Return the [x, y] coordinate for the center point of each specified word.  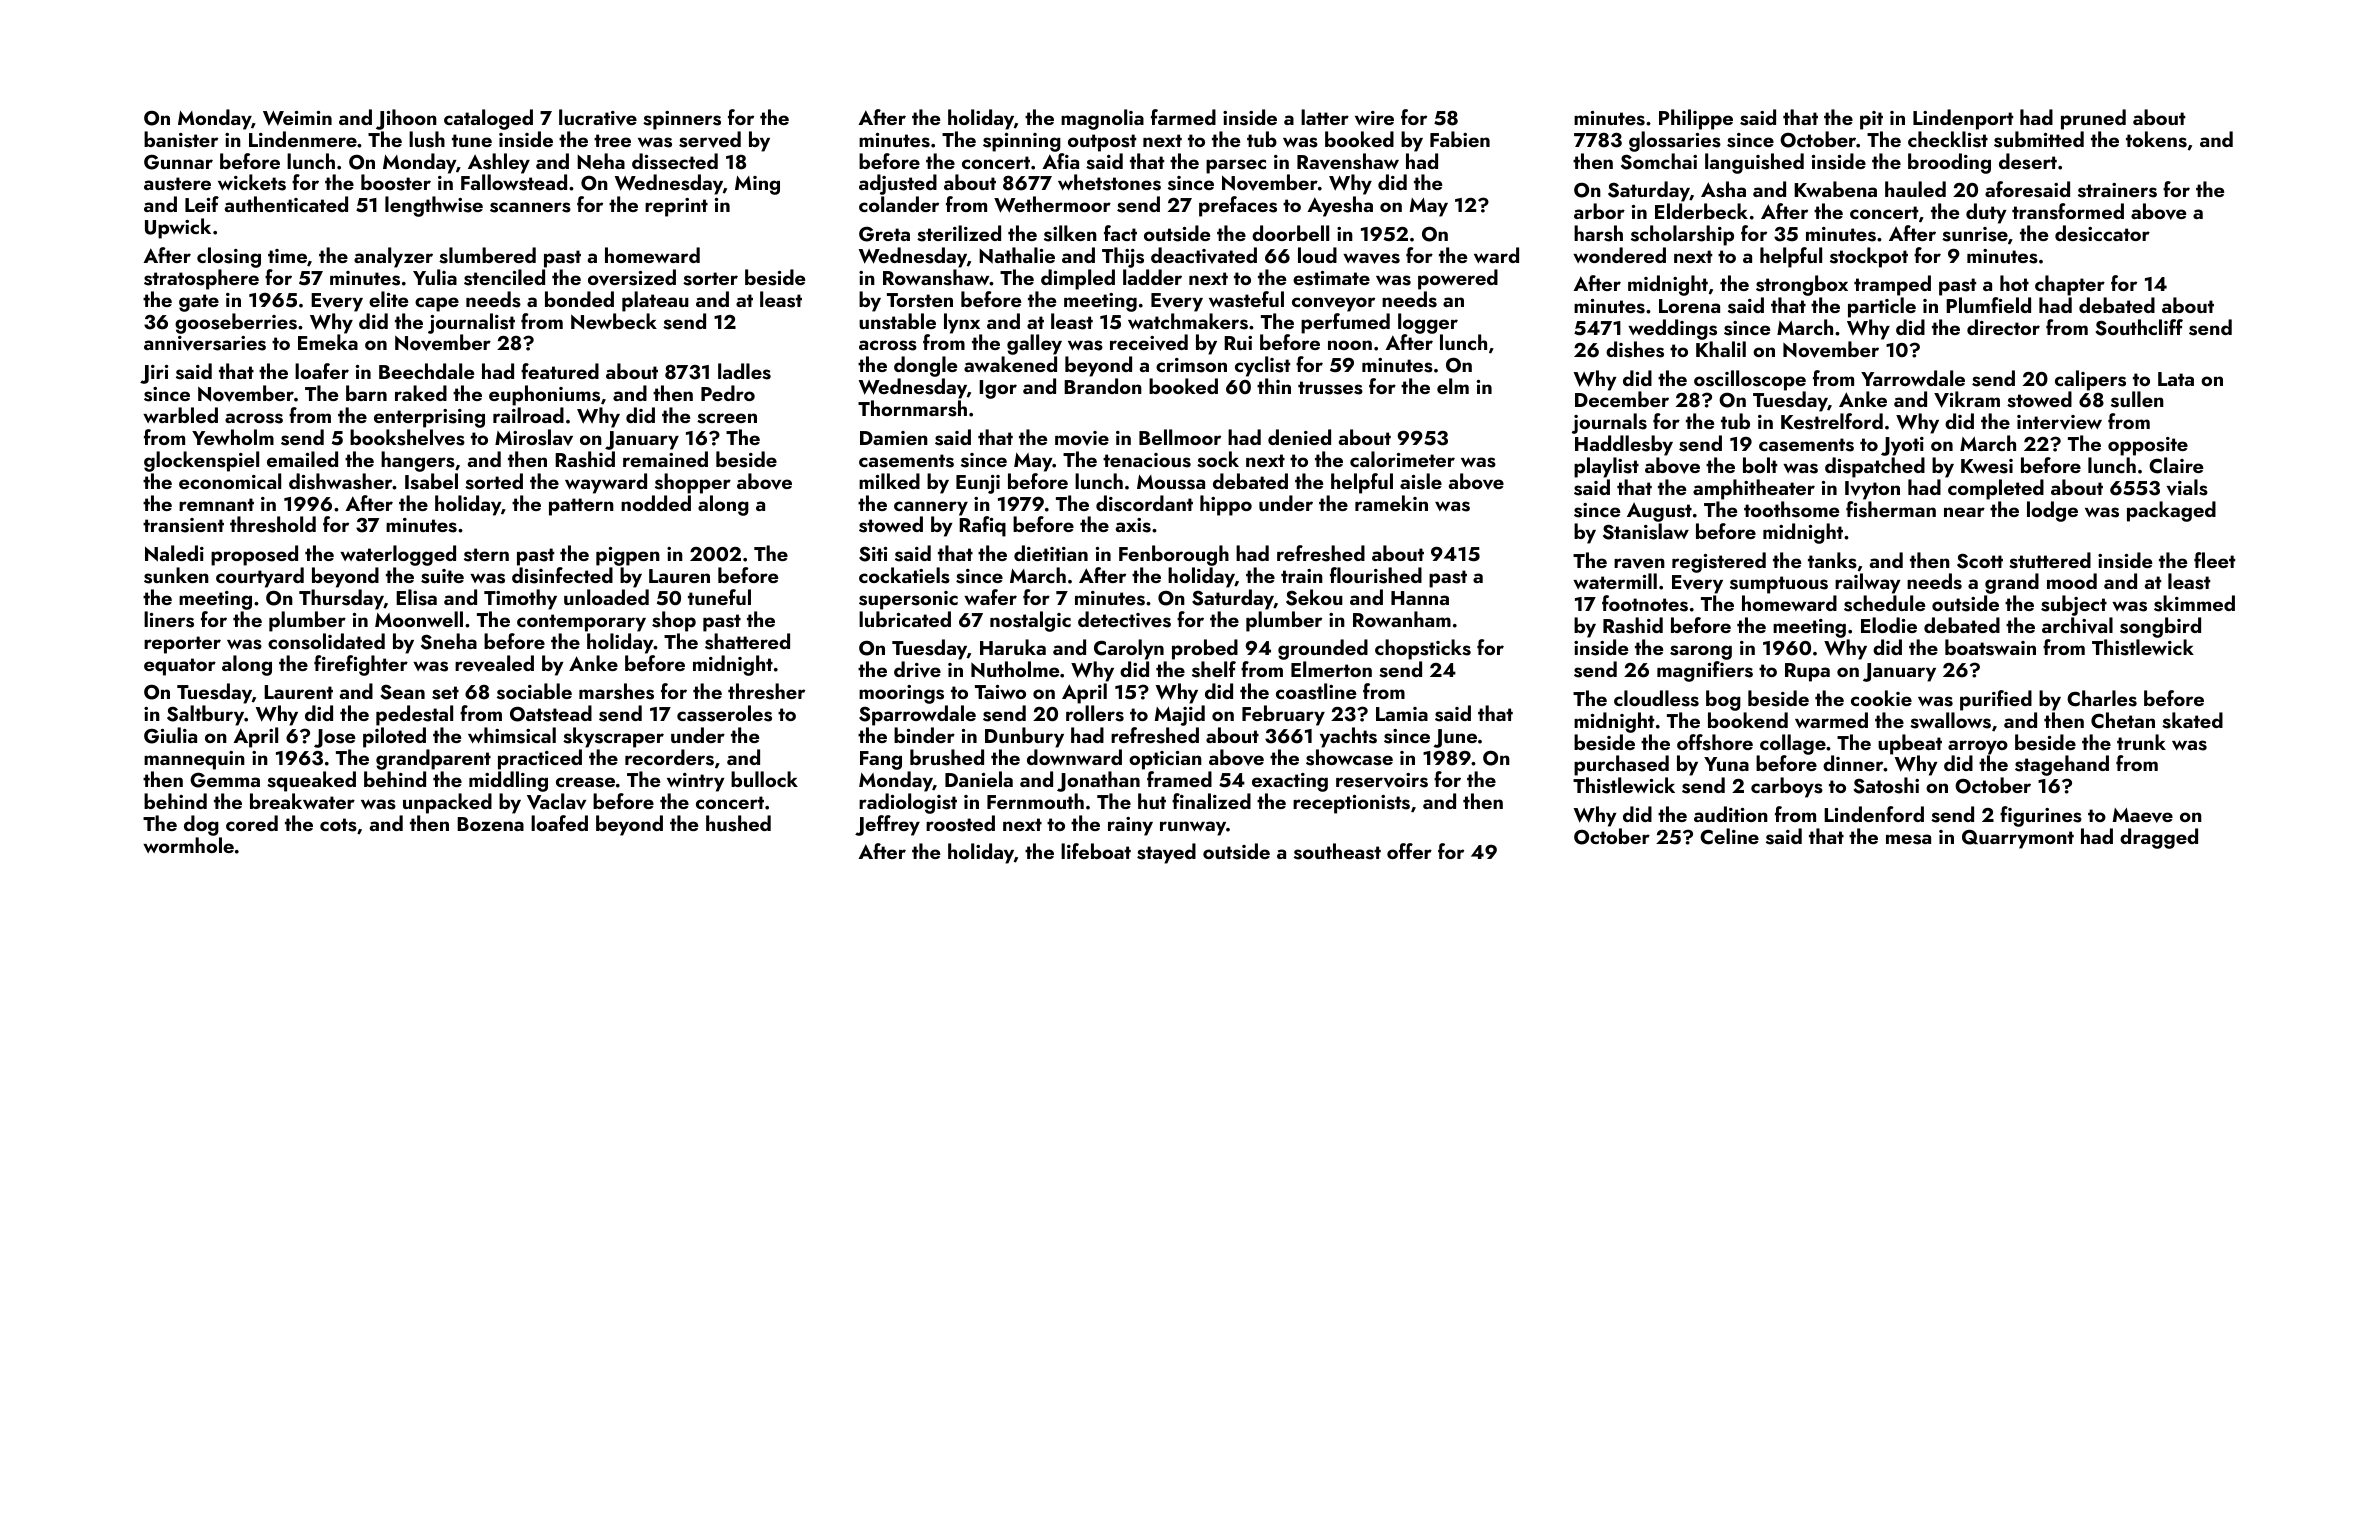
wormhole [188, 845]
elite [388, 299]
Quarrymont [2018, 839]
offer [1409, 851]
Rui [1238, 343]
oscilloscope [1750, 380]
